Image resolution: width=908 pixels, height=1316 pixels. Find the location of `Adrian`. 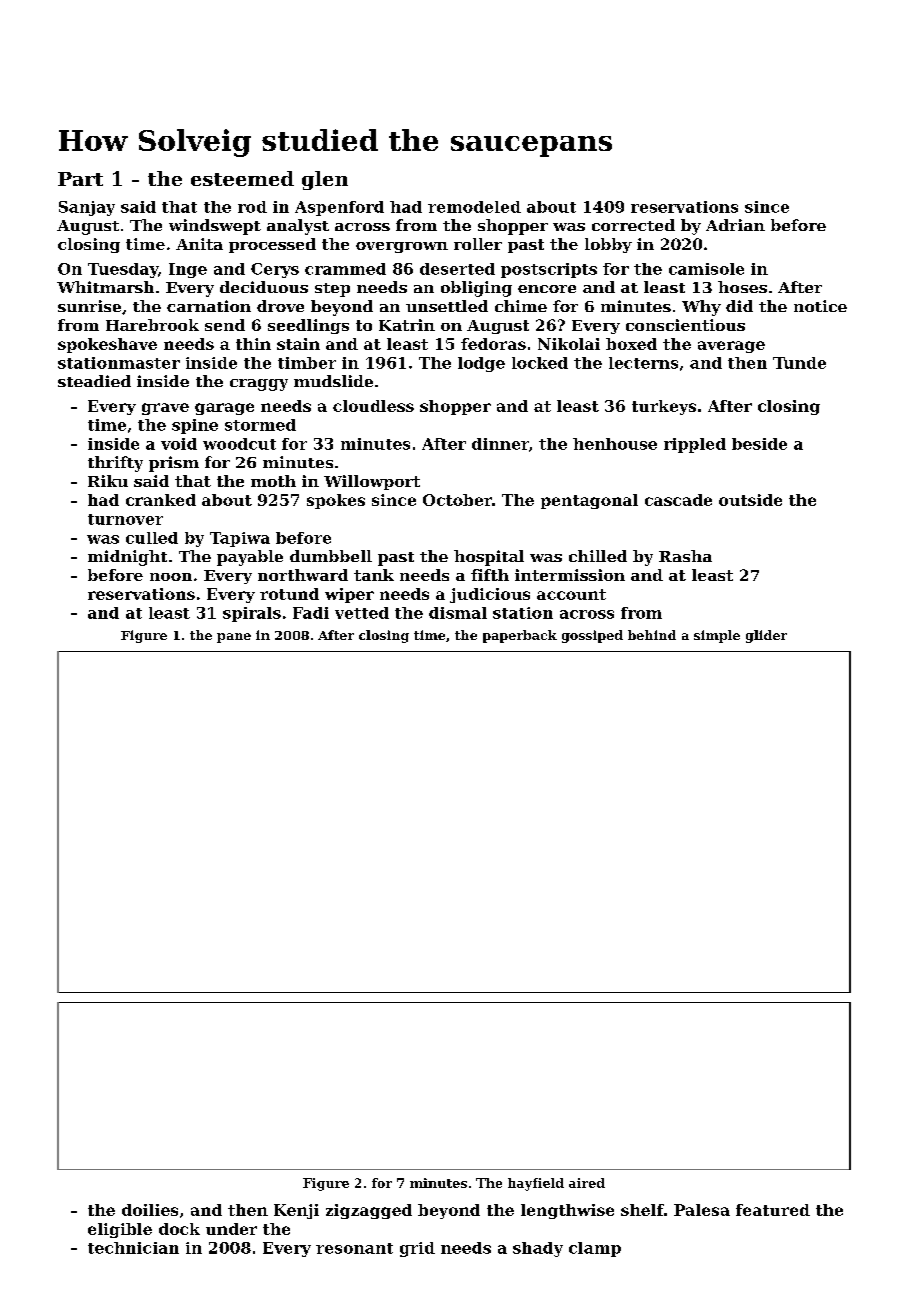

Adrian is located at coordinates (735, 225).
